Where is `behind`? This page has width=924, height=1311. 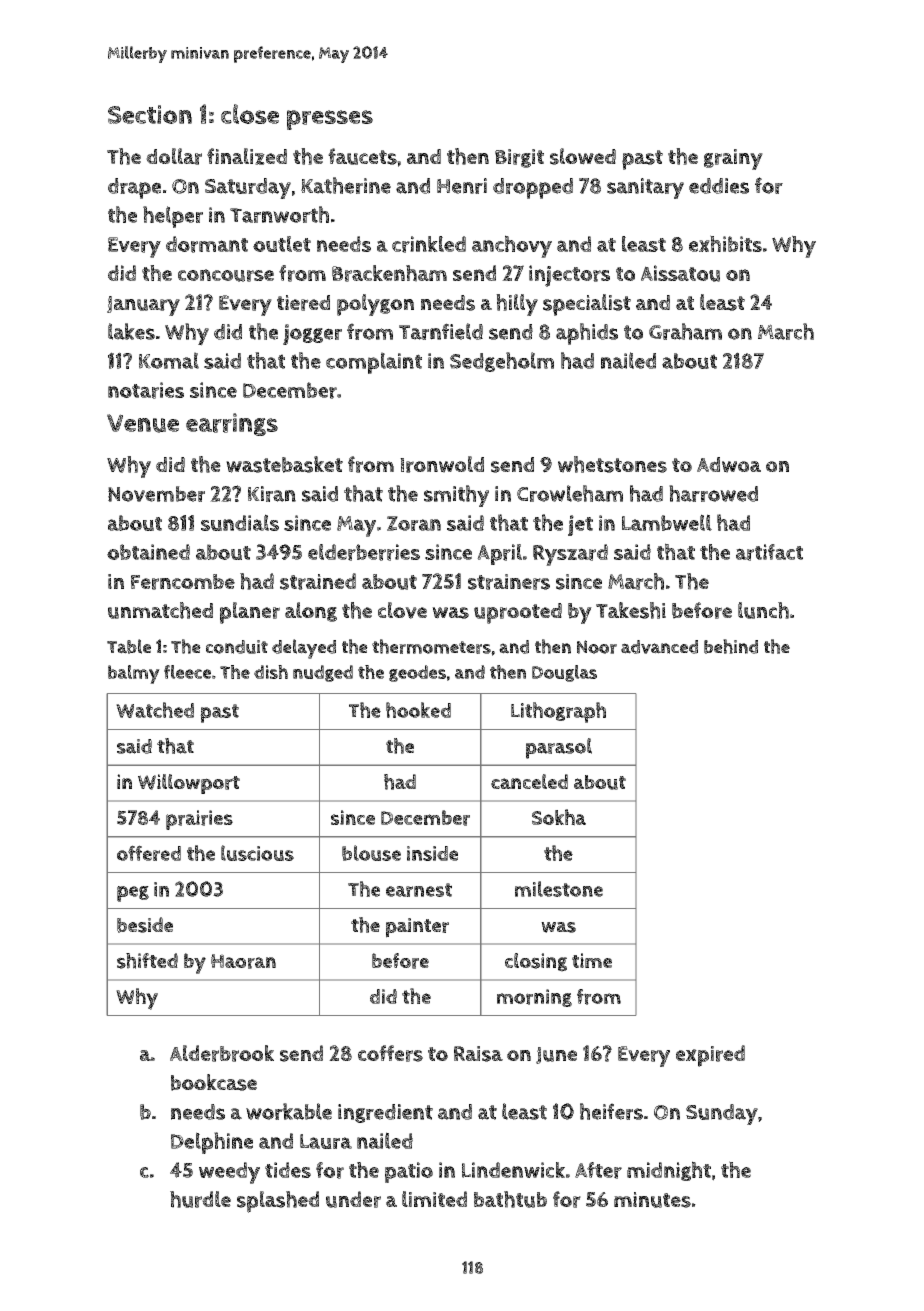
behind is located at coordinates (731, 646).
